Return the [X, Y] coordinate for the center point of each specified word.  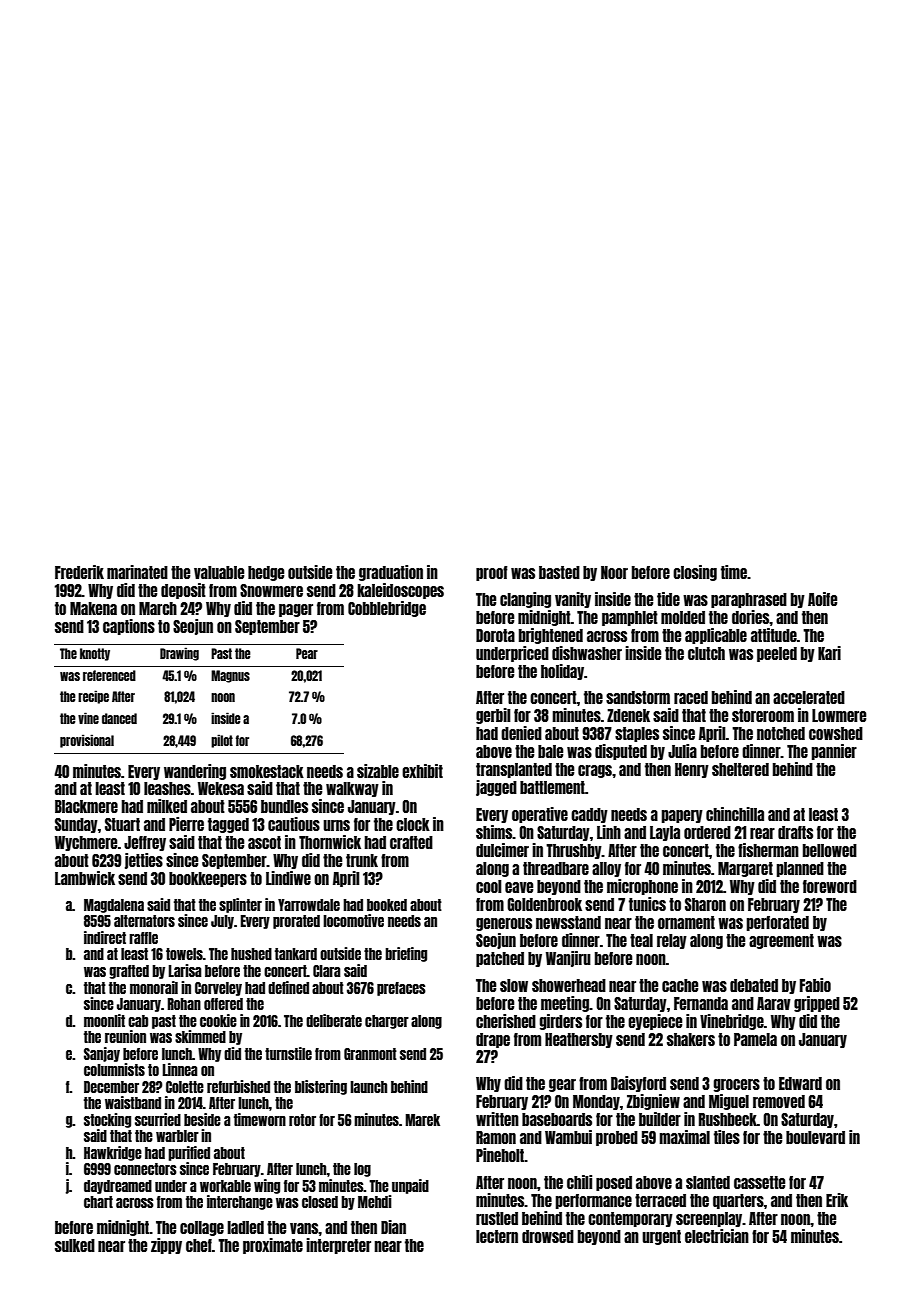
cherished [506, 1021]
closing [695, 573]
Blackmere [86, 806]
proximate [273, 1246]
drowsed [548, 1236]
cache [680, 985]
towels [184, 954]
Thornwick [330, 842]
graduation [391, 573]
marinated [137, 572]
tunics [647, 904]
